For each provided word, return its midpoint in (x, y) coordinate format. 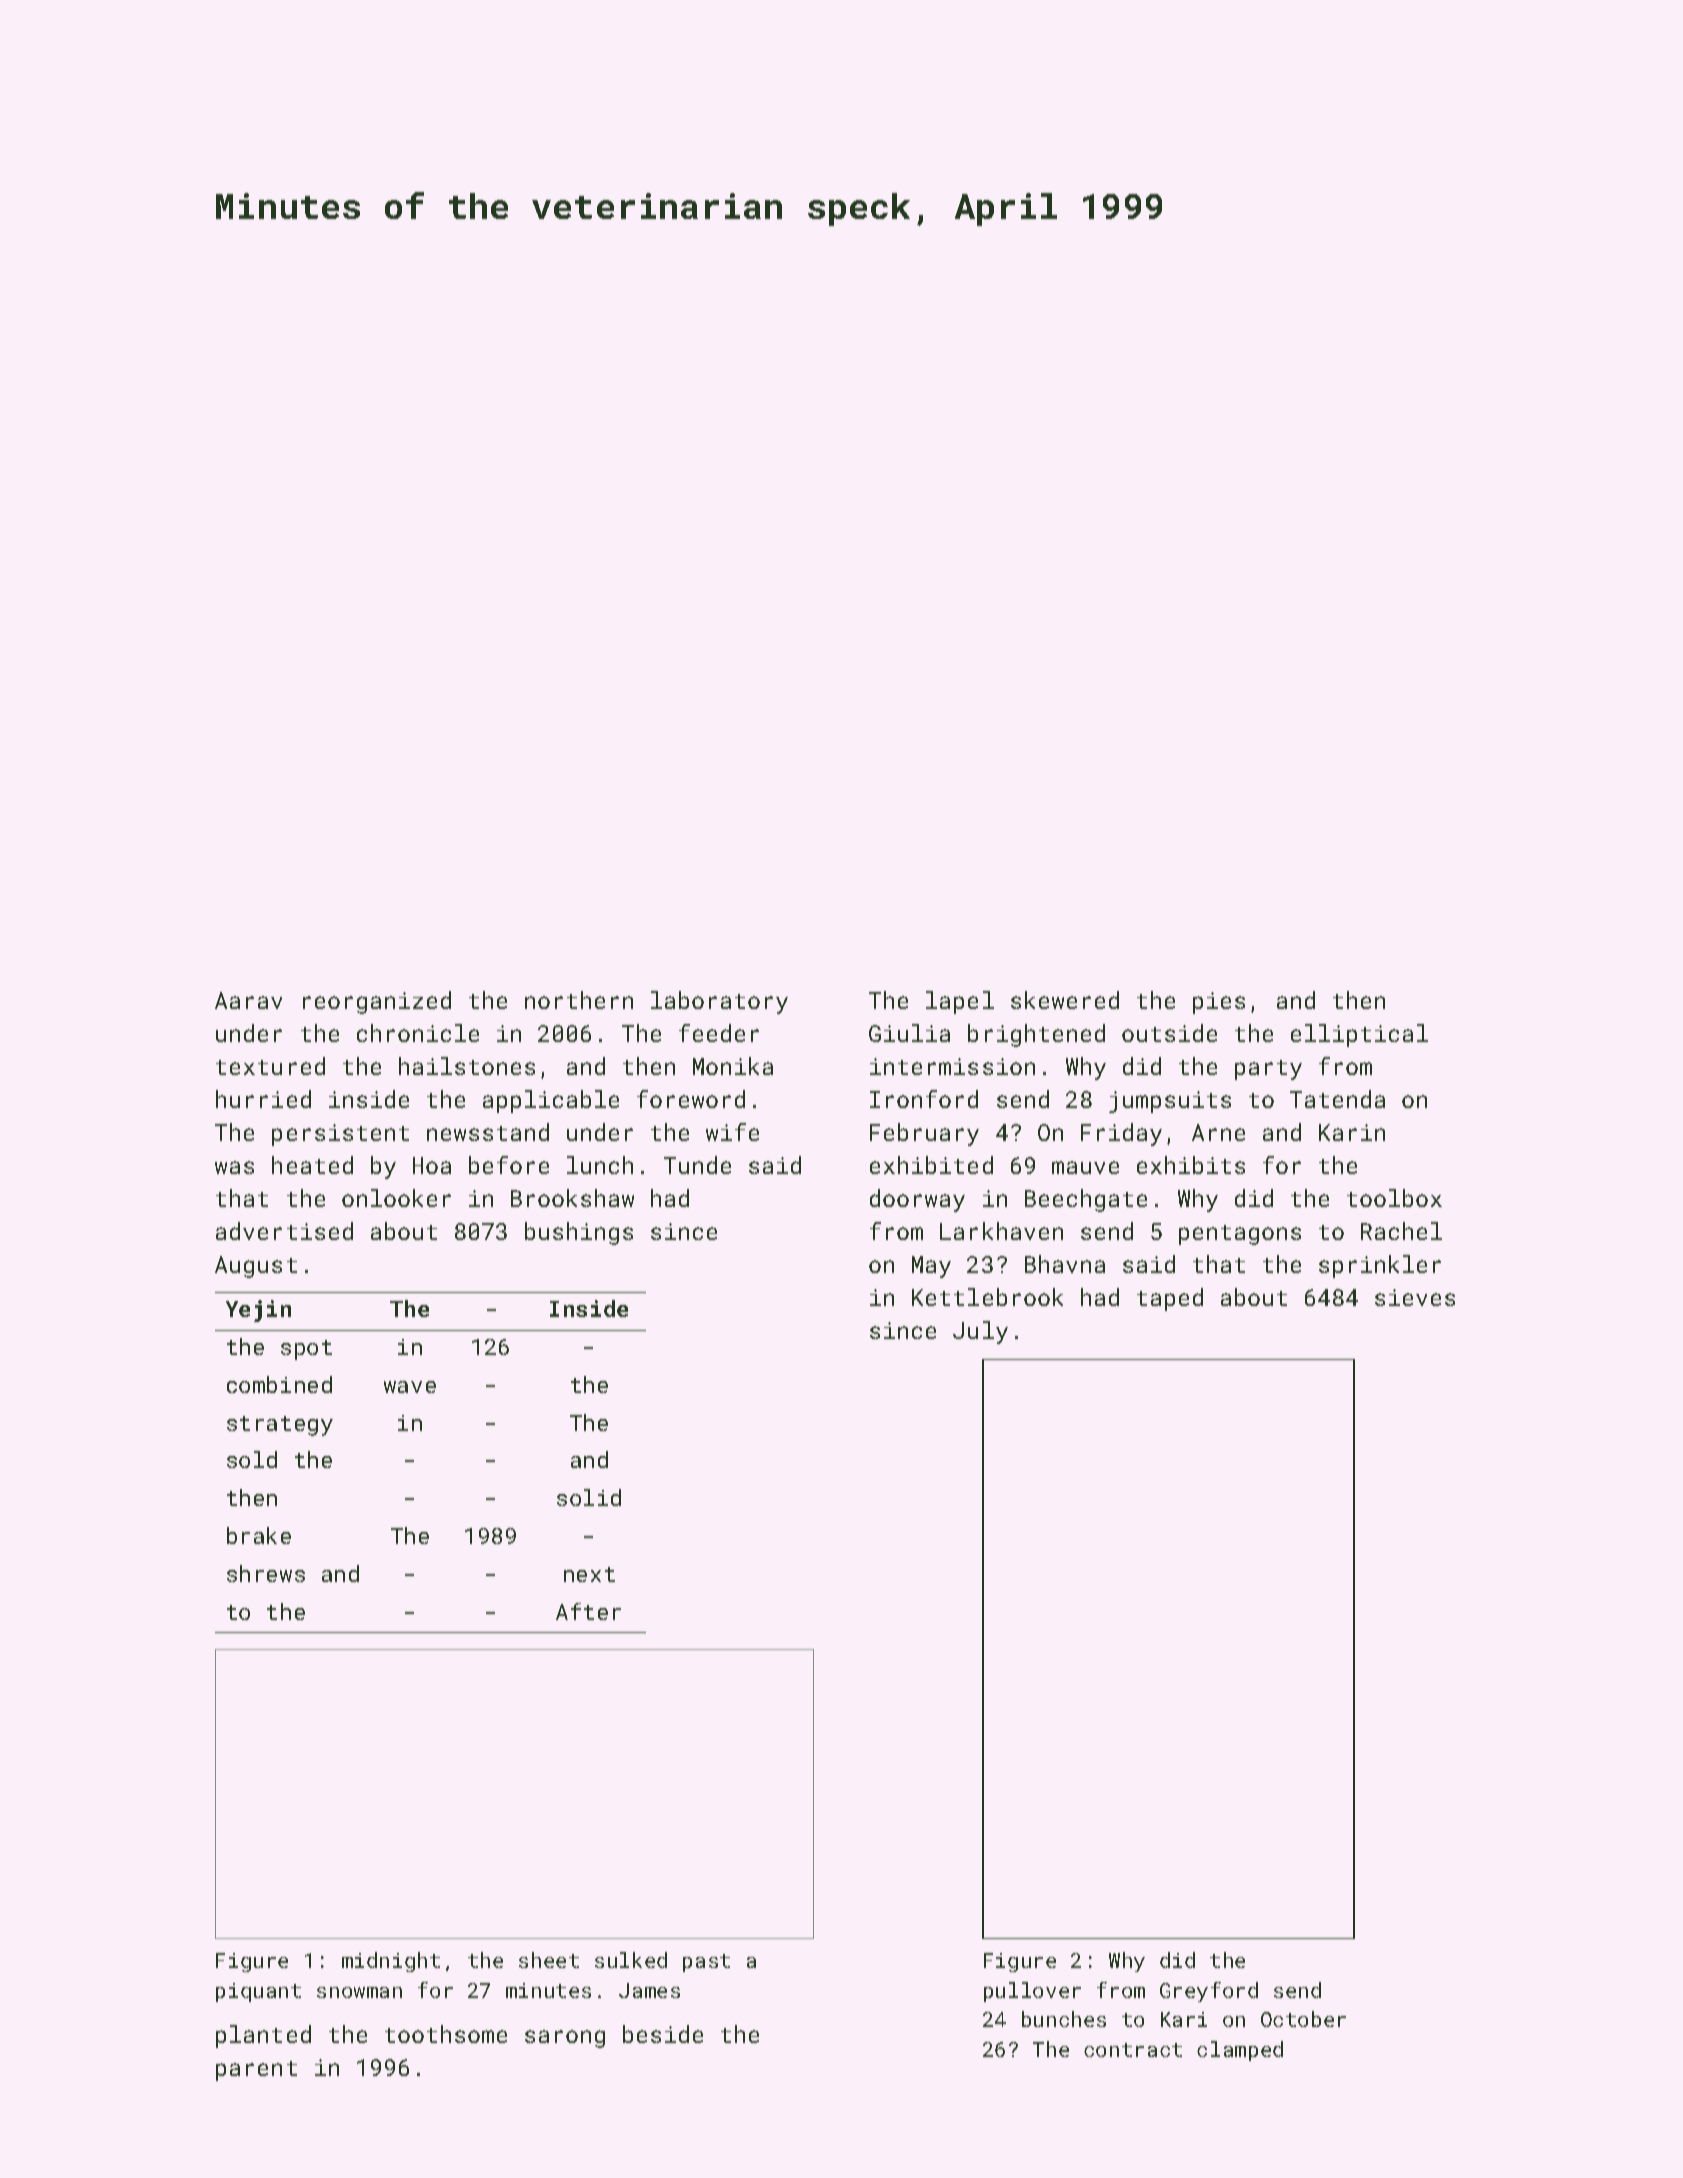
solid (589, 1497)
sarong (565, 2039)
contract (1133, 2050)
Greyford (1209, 1992)
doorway (917, 1200)
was (234, 1167)
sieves (1415, 1297)
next (589, 1574)
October (1303, 2019)
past (706, 1963)
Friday (1121, 1134)
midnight (391, 1962)
